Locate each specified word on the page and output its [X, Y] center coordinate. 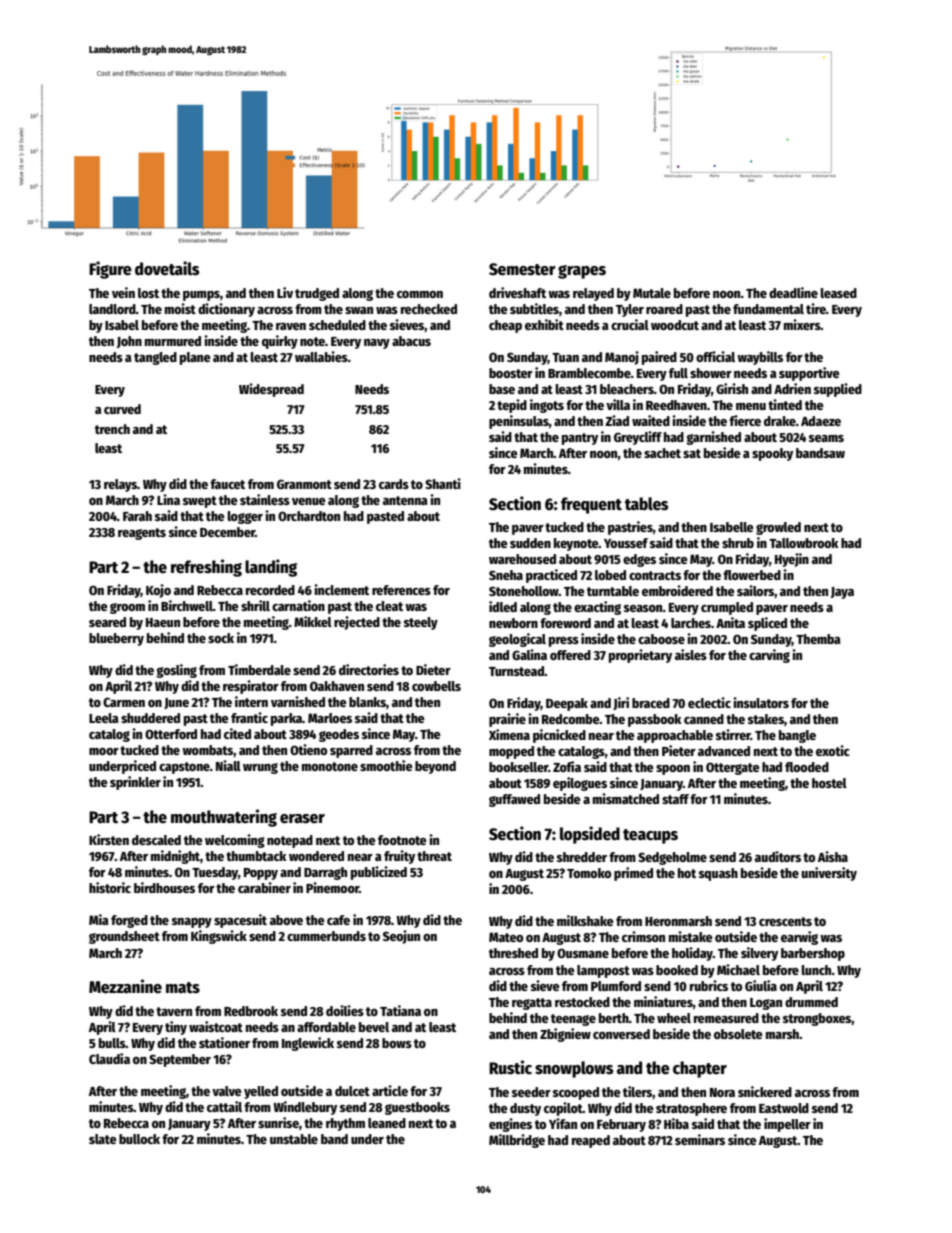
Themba [818, 639]
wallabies [321, 356]
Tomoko [589, 873]
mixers [802, 324]
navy [377, 344]
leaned [387, 1123]
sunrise [278, 1122]
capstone [184, 768]
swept [200, 502]
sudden [530, 543]
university [829, 874]
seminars [700, 1139]
